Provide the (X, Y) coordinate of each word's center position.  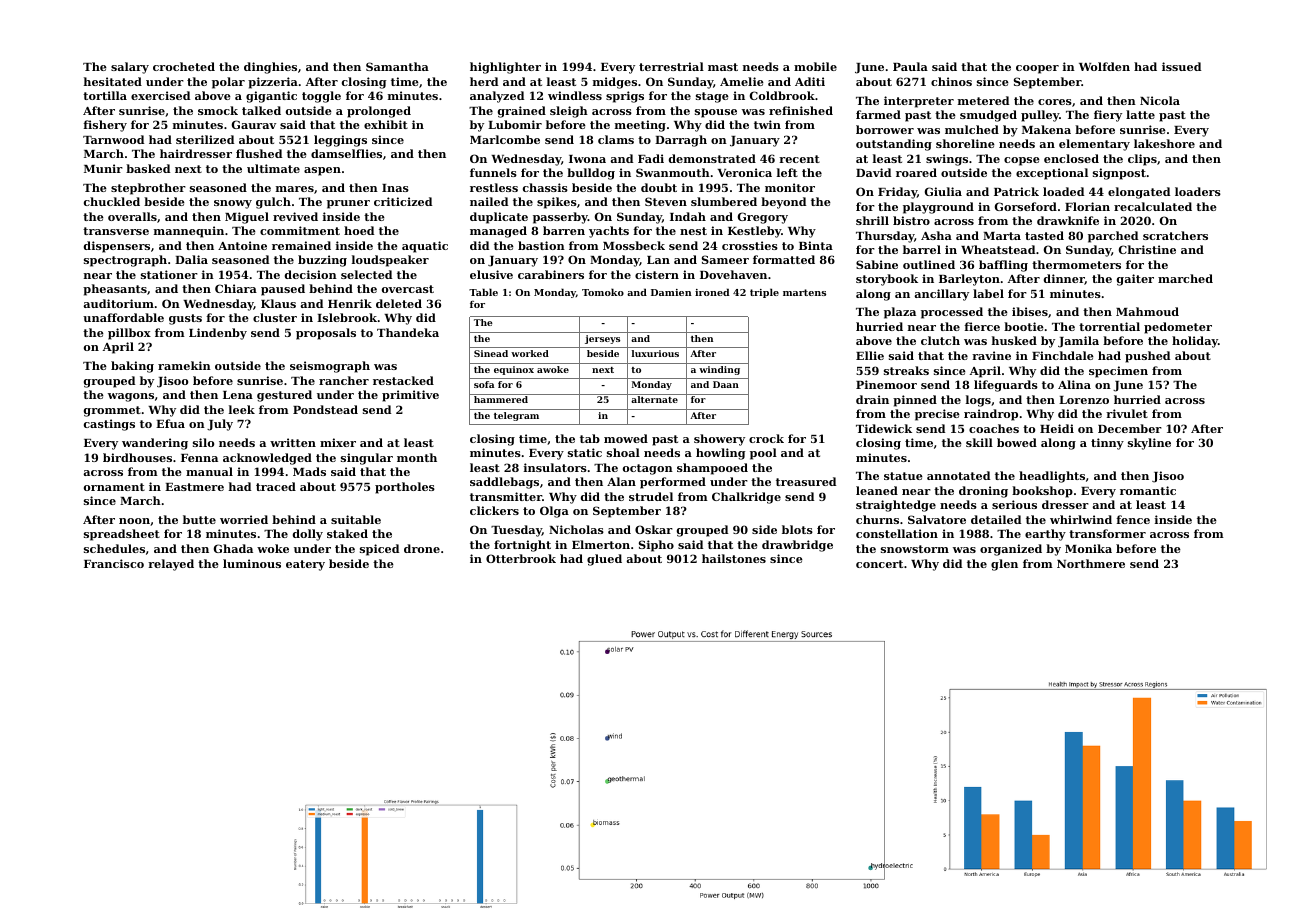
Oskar (654, 529)
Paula (910, 66)
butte (199, 519)
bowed (1017, 442)
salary (130, 68)
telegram (516, 416)
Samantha (397, 66)
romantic (1148, 490)
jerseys (602, 339)
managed (498, 232)
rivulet (1127, 413)
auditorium (119, 303)
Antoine (242, 245)
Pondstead (325, 409)
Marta (1002, 236)
